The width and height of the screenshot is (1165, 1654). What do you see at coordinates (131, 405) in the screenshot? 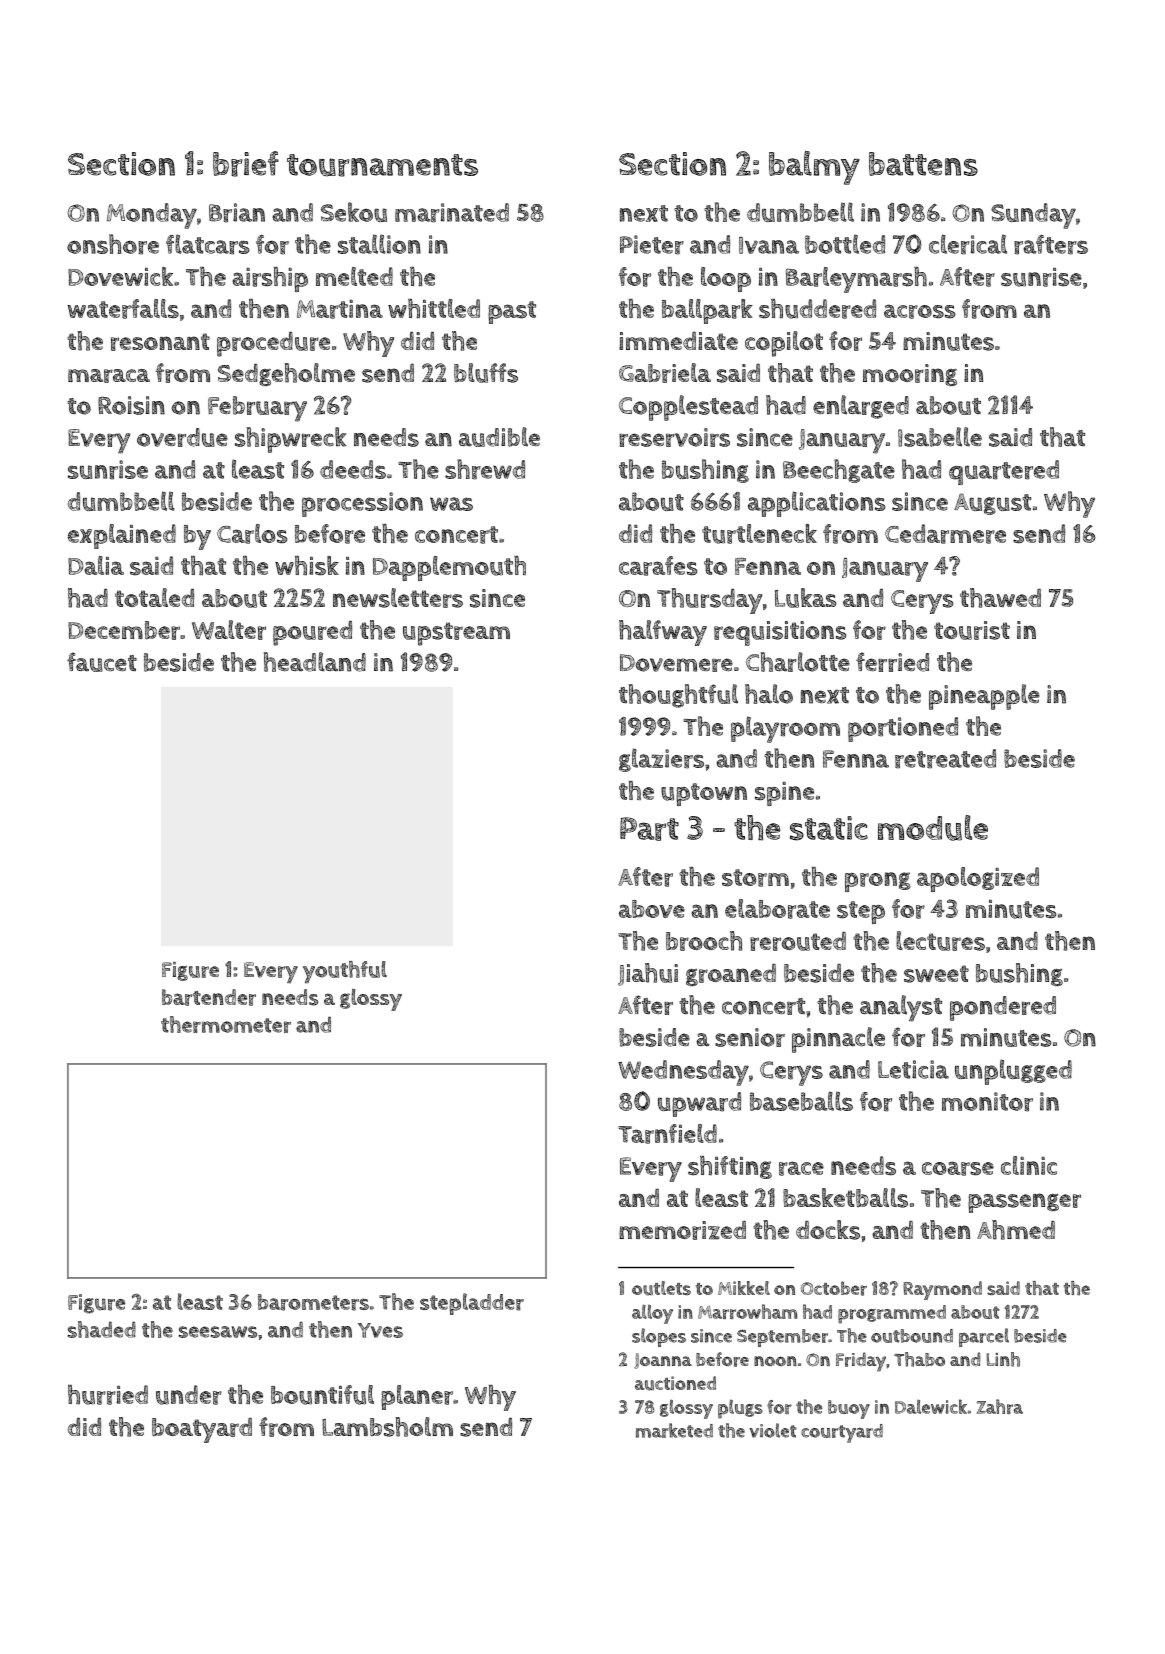
I see `Roisin` at bounding box center [131, 405].
